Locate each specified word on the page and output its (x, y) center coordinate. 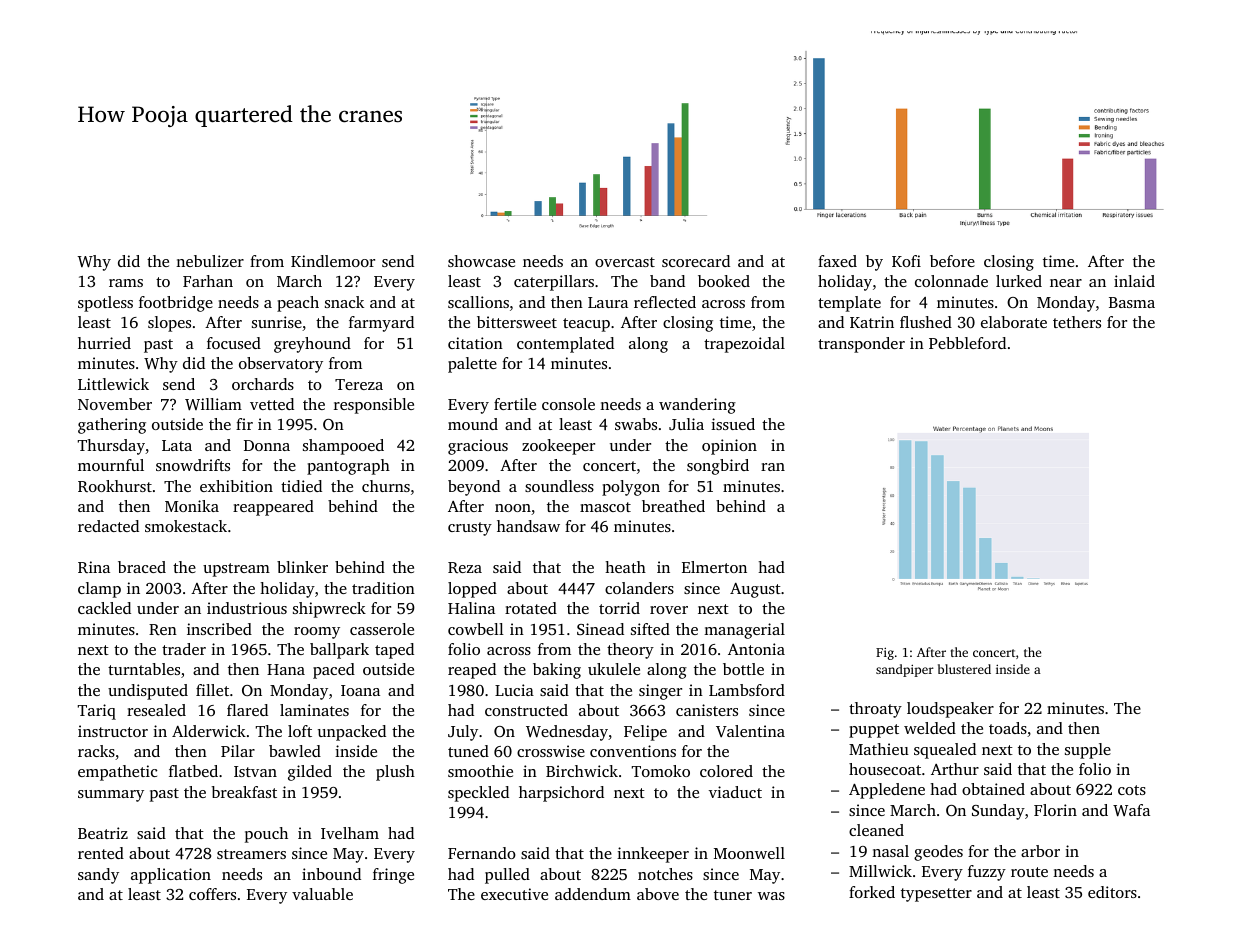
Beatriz (103, 833)
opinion (729, 447)
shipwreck (329, 610)
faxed (837, 261)
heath (625, 567)
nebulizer (210, 261)
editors (1112, 892)
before (952, 261)
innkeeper (653, 855)
